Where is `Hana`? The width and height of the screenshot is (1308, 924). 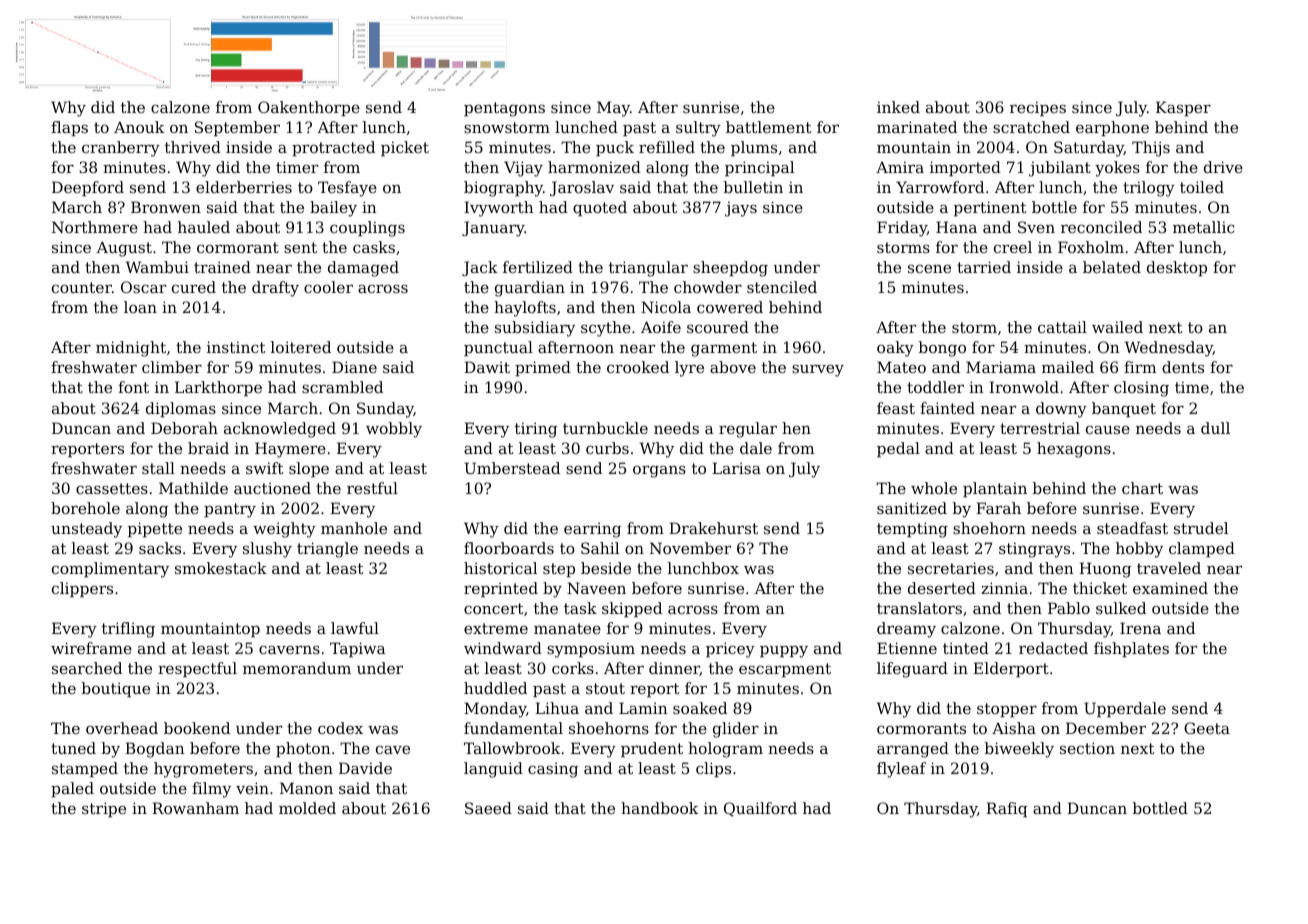 Hana is located at coordinates (956, 227).
